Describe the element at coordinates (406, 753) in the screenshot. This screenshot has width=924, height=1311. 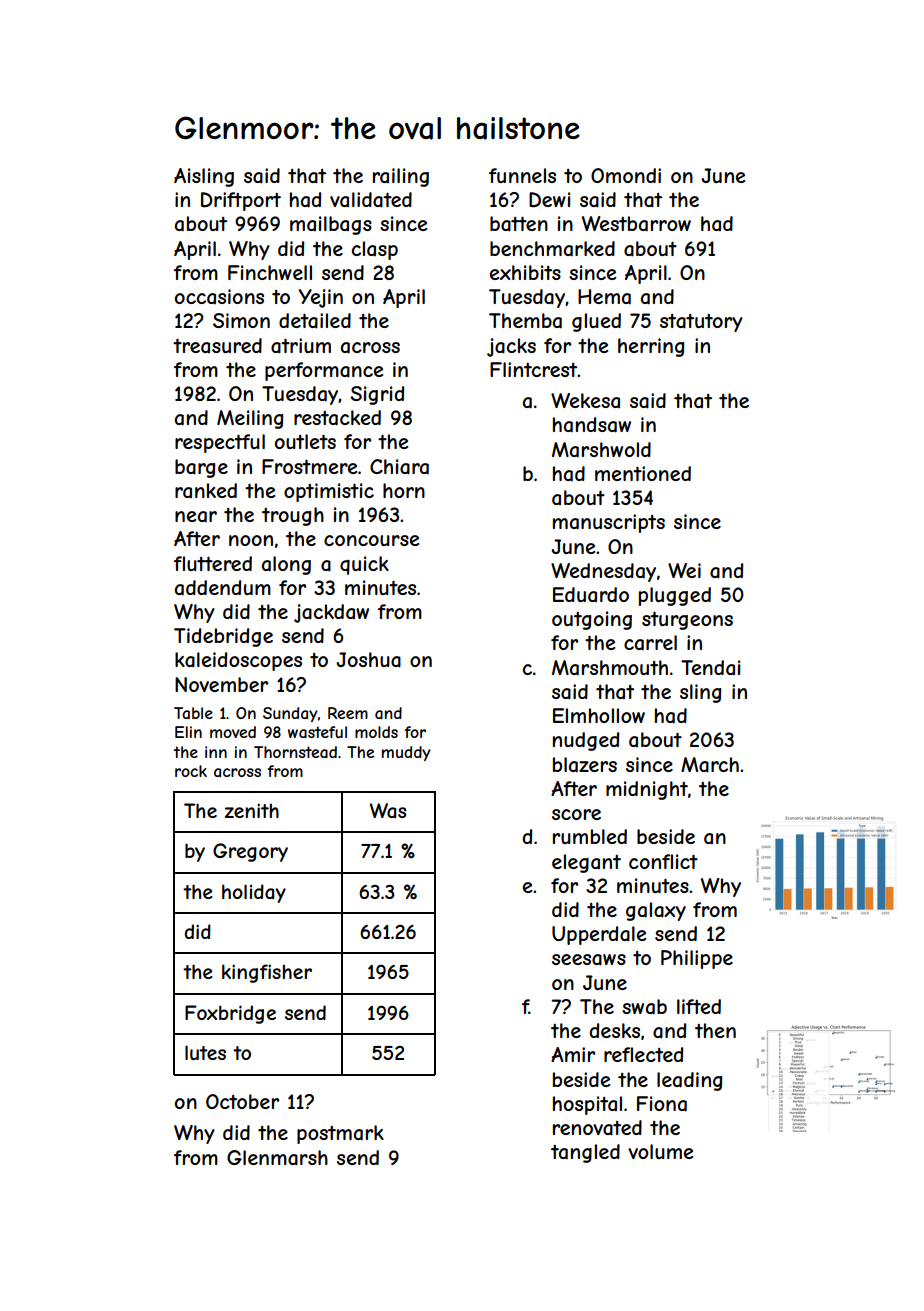
I see `muddy` at that location.
